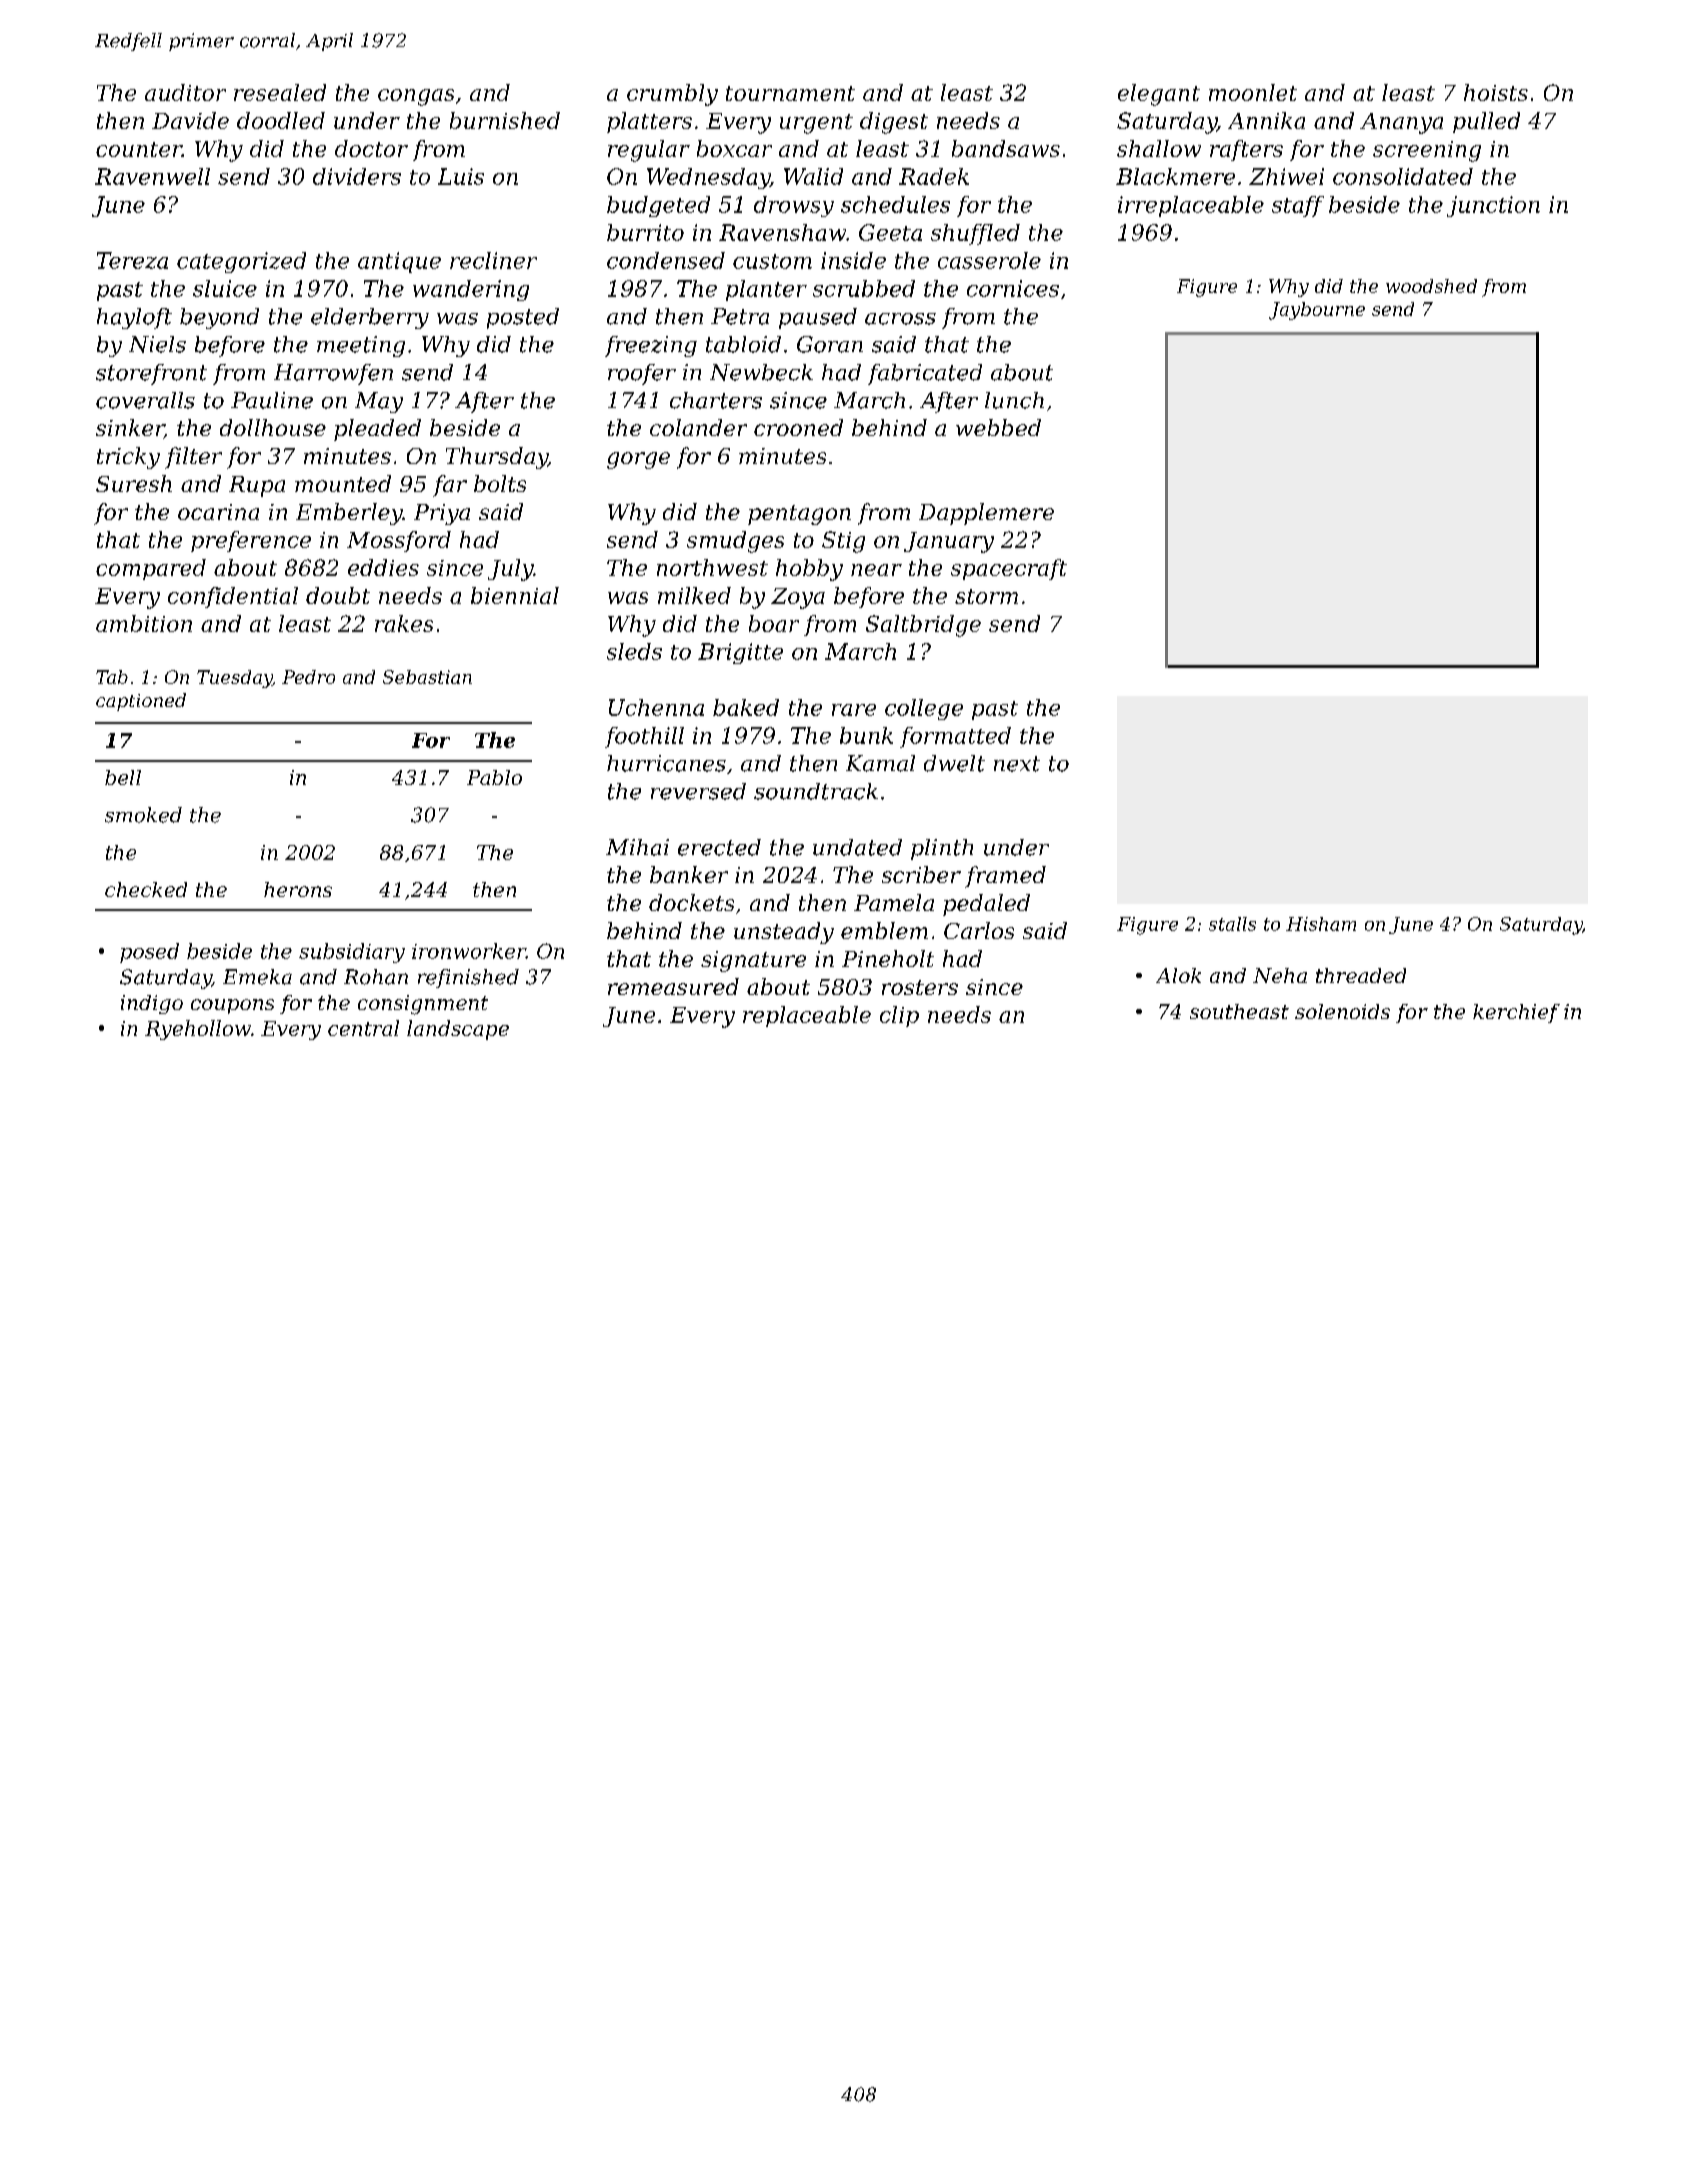 Image resolution: width=1683 pixels, height=2178 pixels. I want to click on clip, so click(899, 1016).
